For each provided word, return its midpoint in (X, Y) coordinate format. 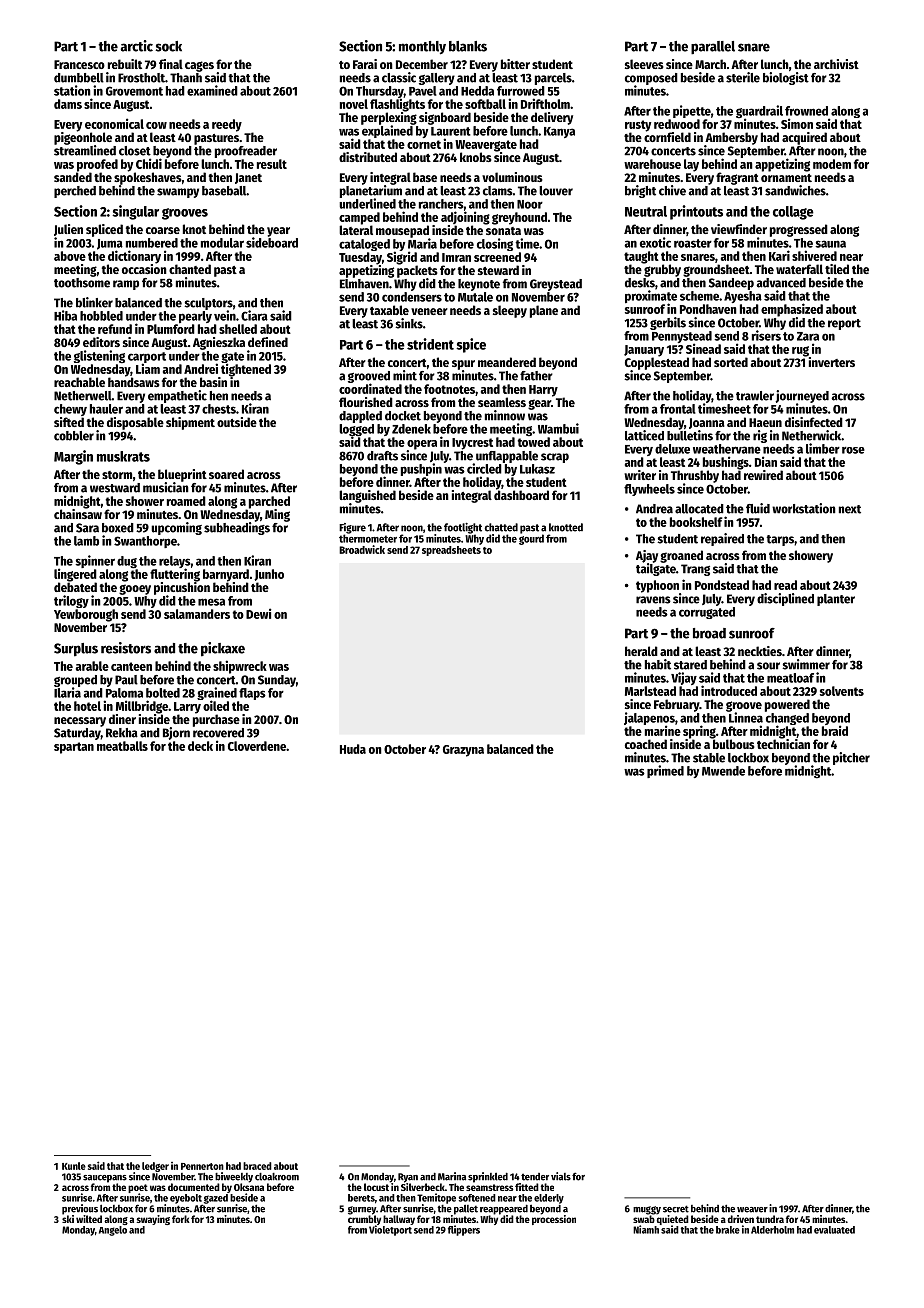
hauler (106, 409)
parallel (713, 48)
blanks (468, 46)
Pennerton (202, 1166)
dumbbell (79, 78)
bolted (163, 693)
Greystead (556, 285)
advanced (781, 283)
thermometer (368, 538)
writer (640, 475)
